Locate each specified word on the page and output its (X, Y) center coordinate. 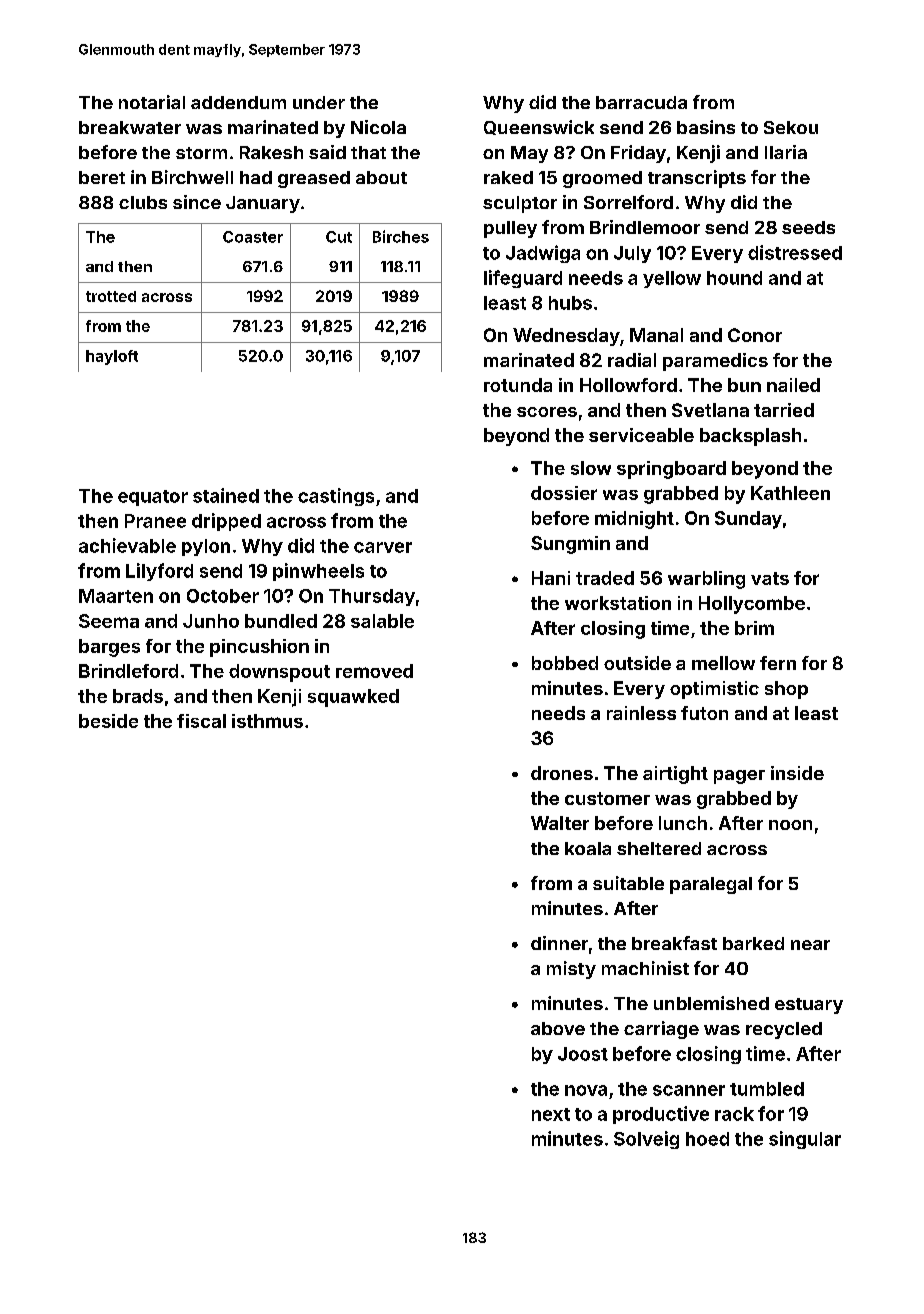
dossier (564, 493)
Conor (755, 335)
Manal (656, 335)
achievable (127, 545)
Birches (401, 236)
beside (108, 721)
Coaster (253, 237)
